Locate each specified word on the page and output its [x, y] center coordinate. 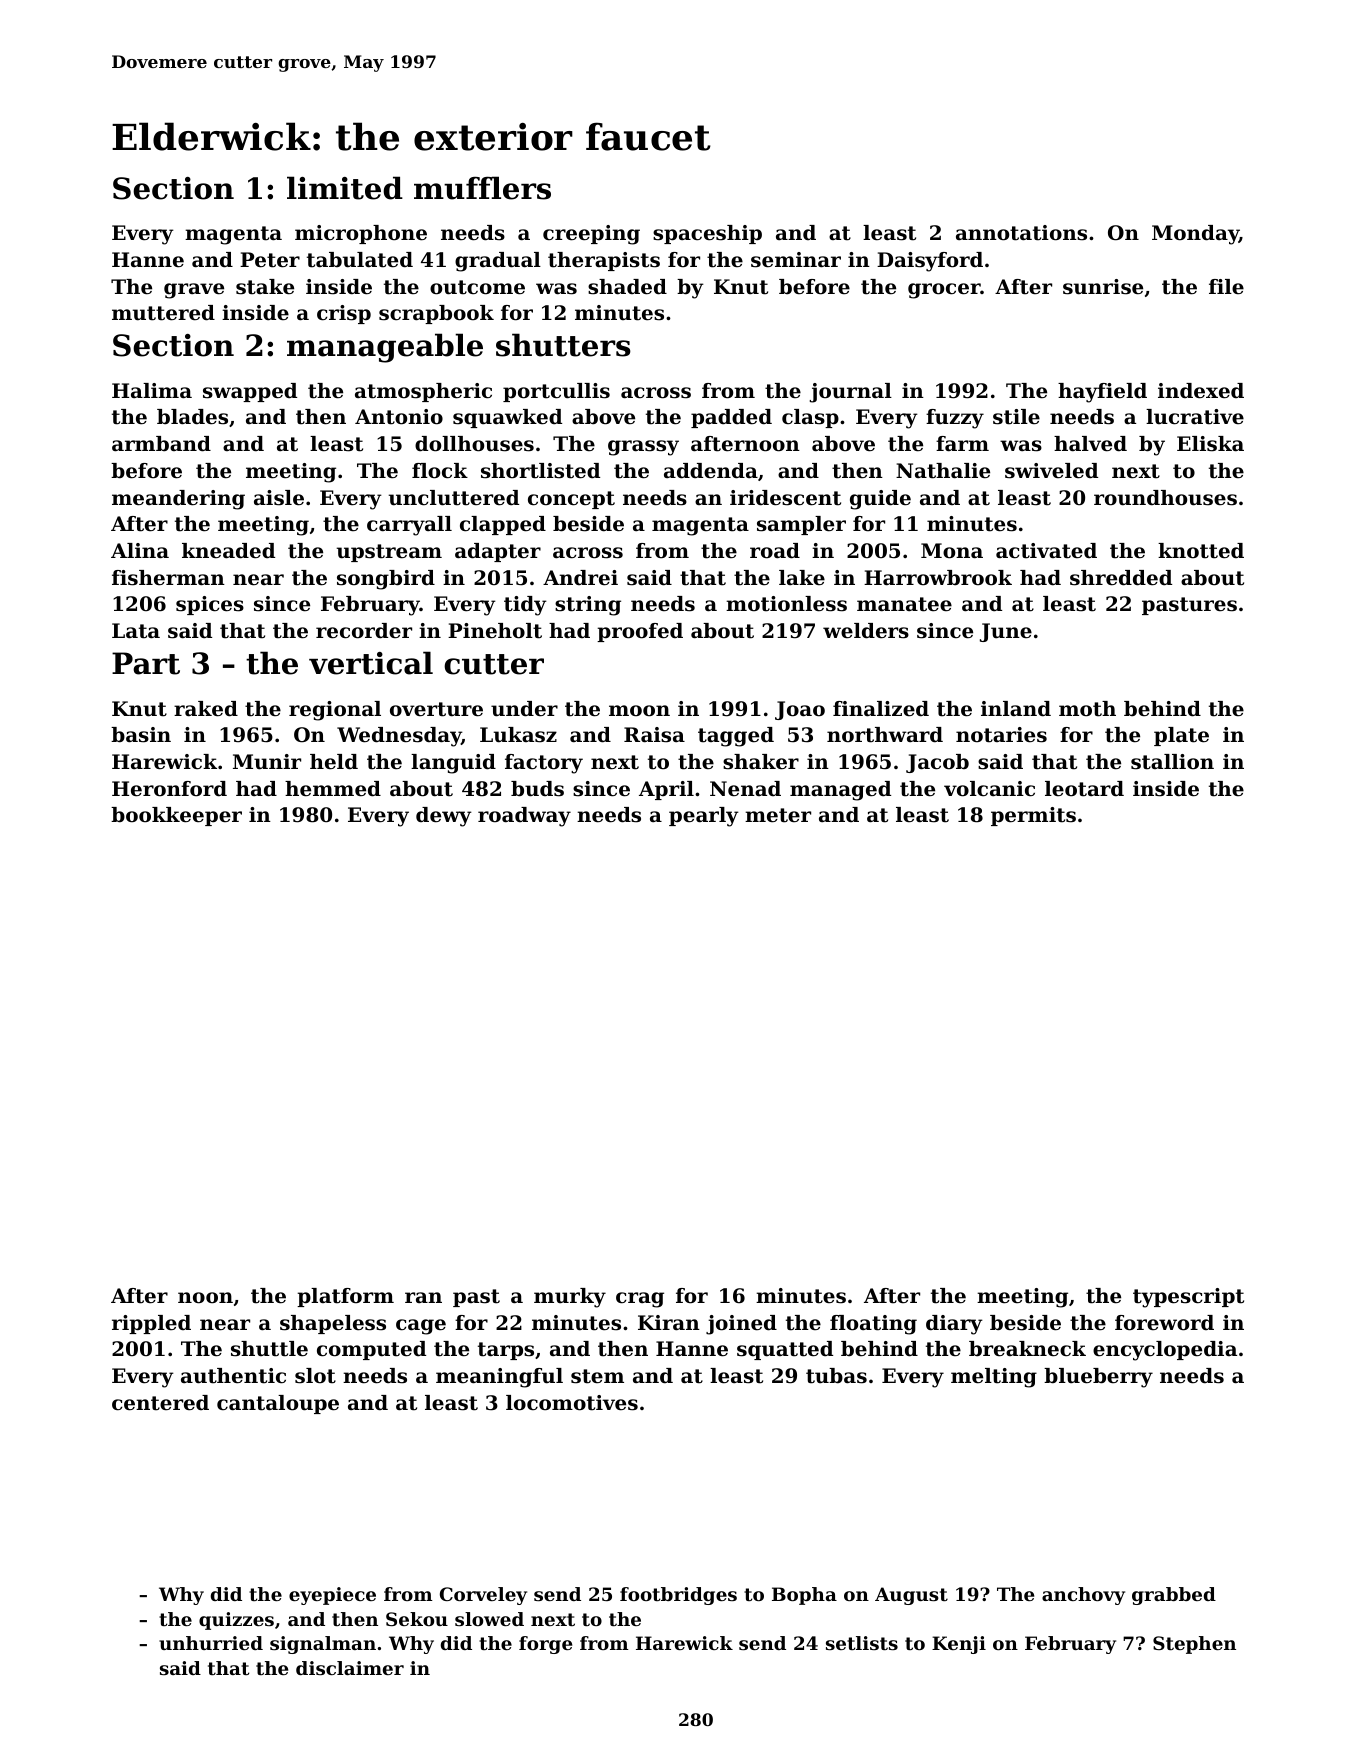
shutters [563, 345]
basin [141, 735]
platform [345, 1297]
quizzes [236, 1621]
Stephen [1194, 1645]
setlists [862, 1643]
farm [962, 443]
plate [1181, 736]
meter [778, 815]
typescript [1188, 1298]
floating [873, 1325]
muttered [163, 313]
